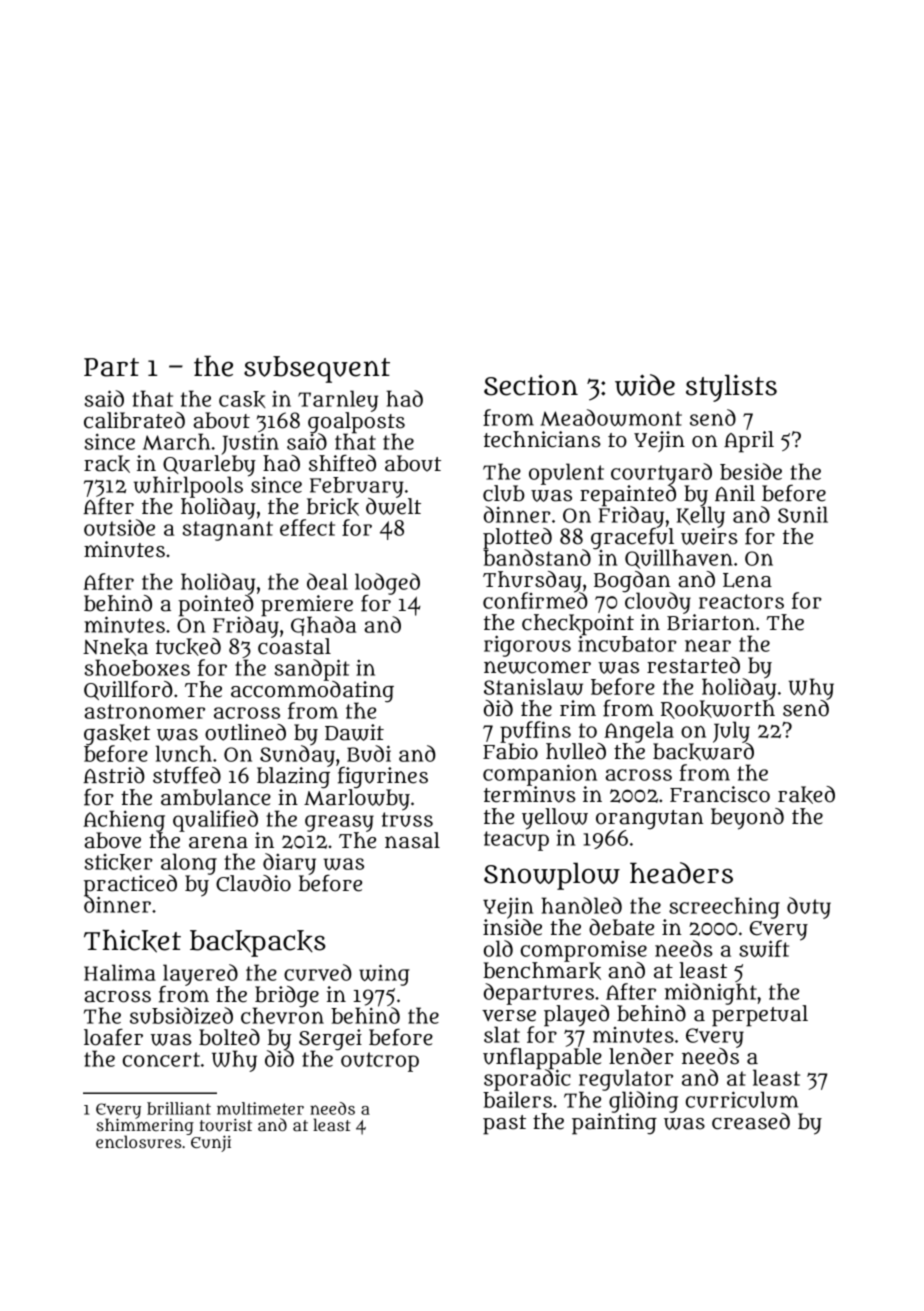  I want to click on stylists, so click(731, 388).
